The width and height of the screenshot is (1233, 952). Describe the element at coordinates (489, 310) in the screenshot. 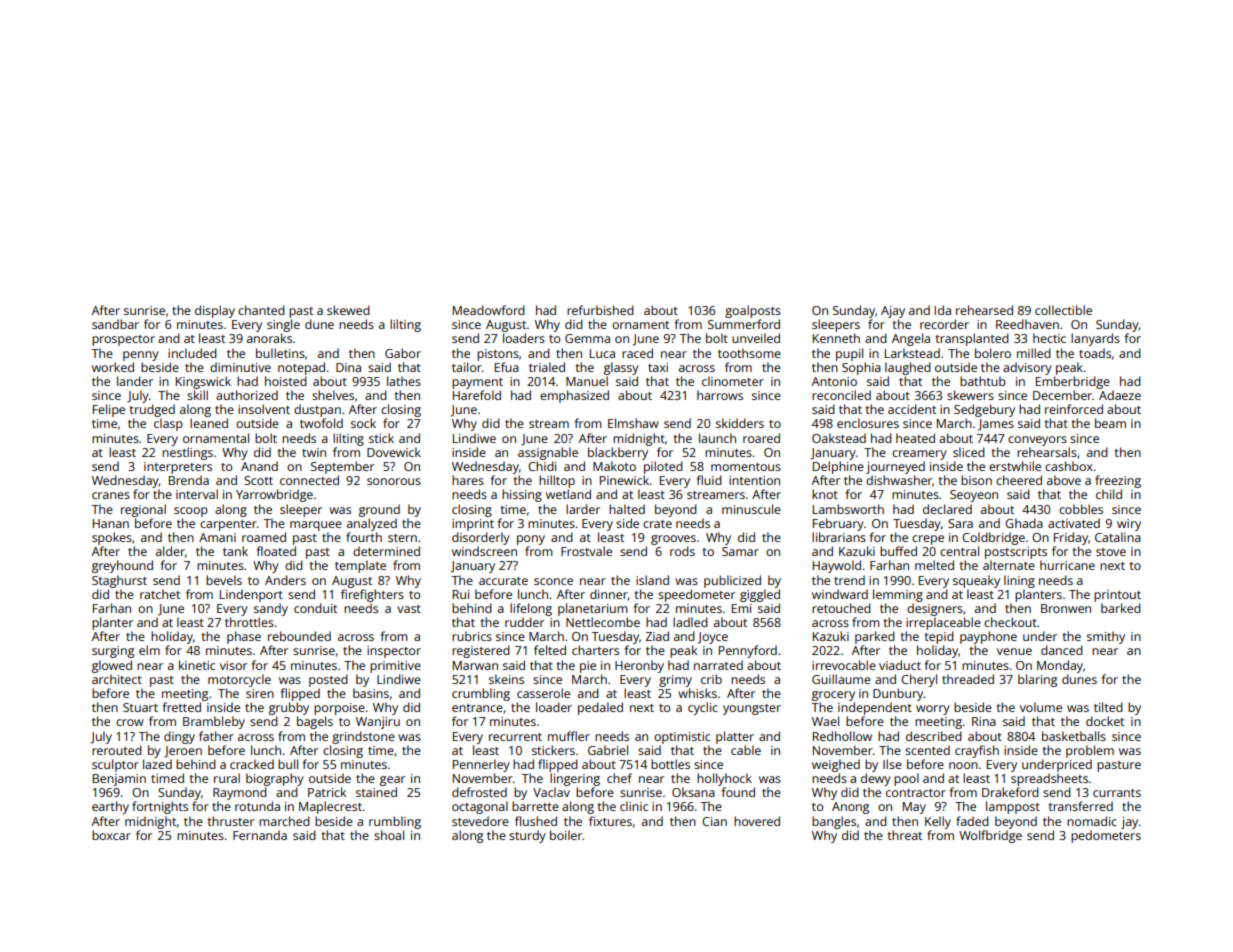

I see `Meadowford` at that location.
